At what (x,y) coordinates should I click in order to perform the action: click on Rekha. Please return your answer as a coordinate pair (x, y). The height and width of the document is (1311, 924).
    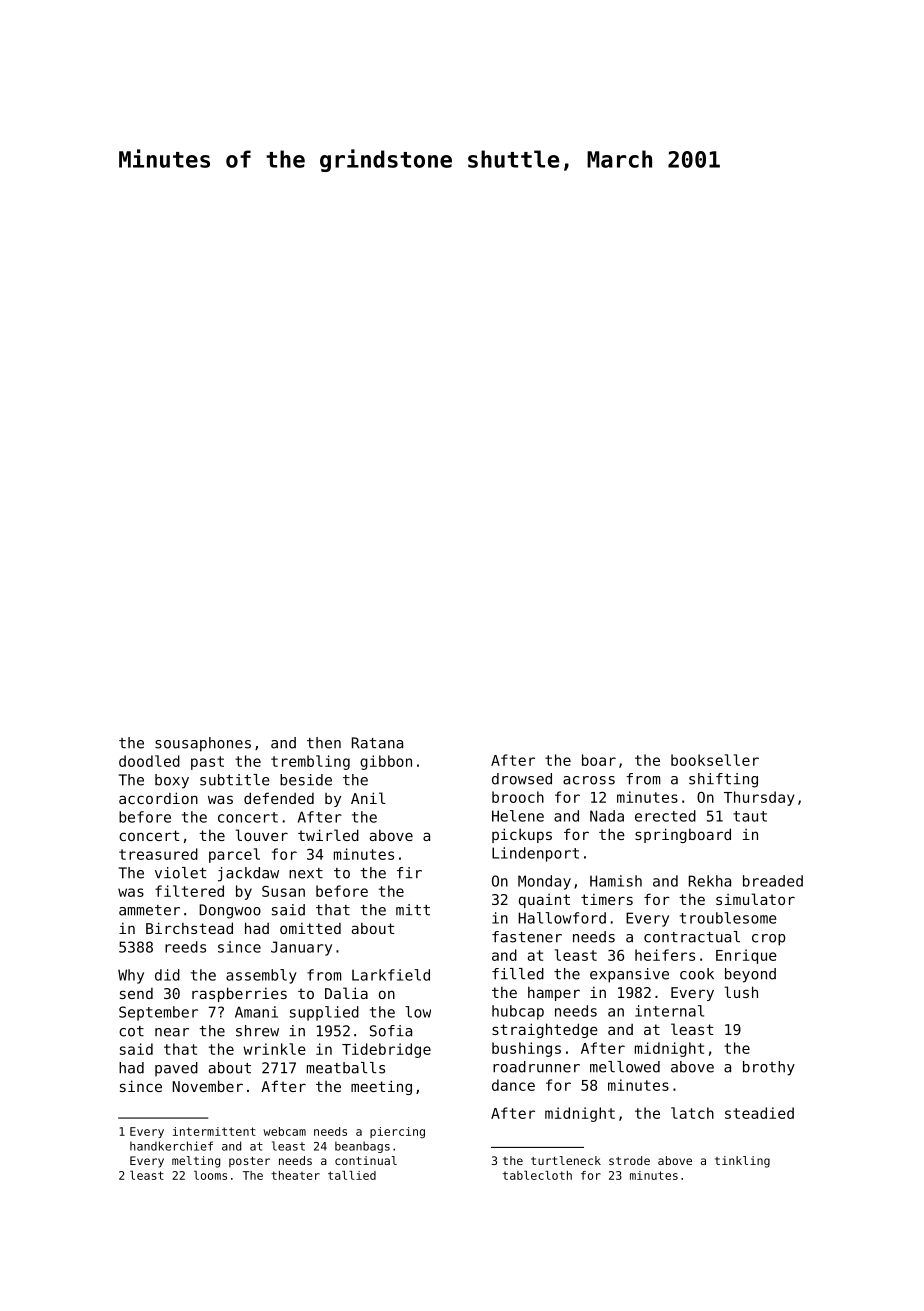
    Looking at the image, I should click on (710, 881).
